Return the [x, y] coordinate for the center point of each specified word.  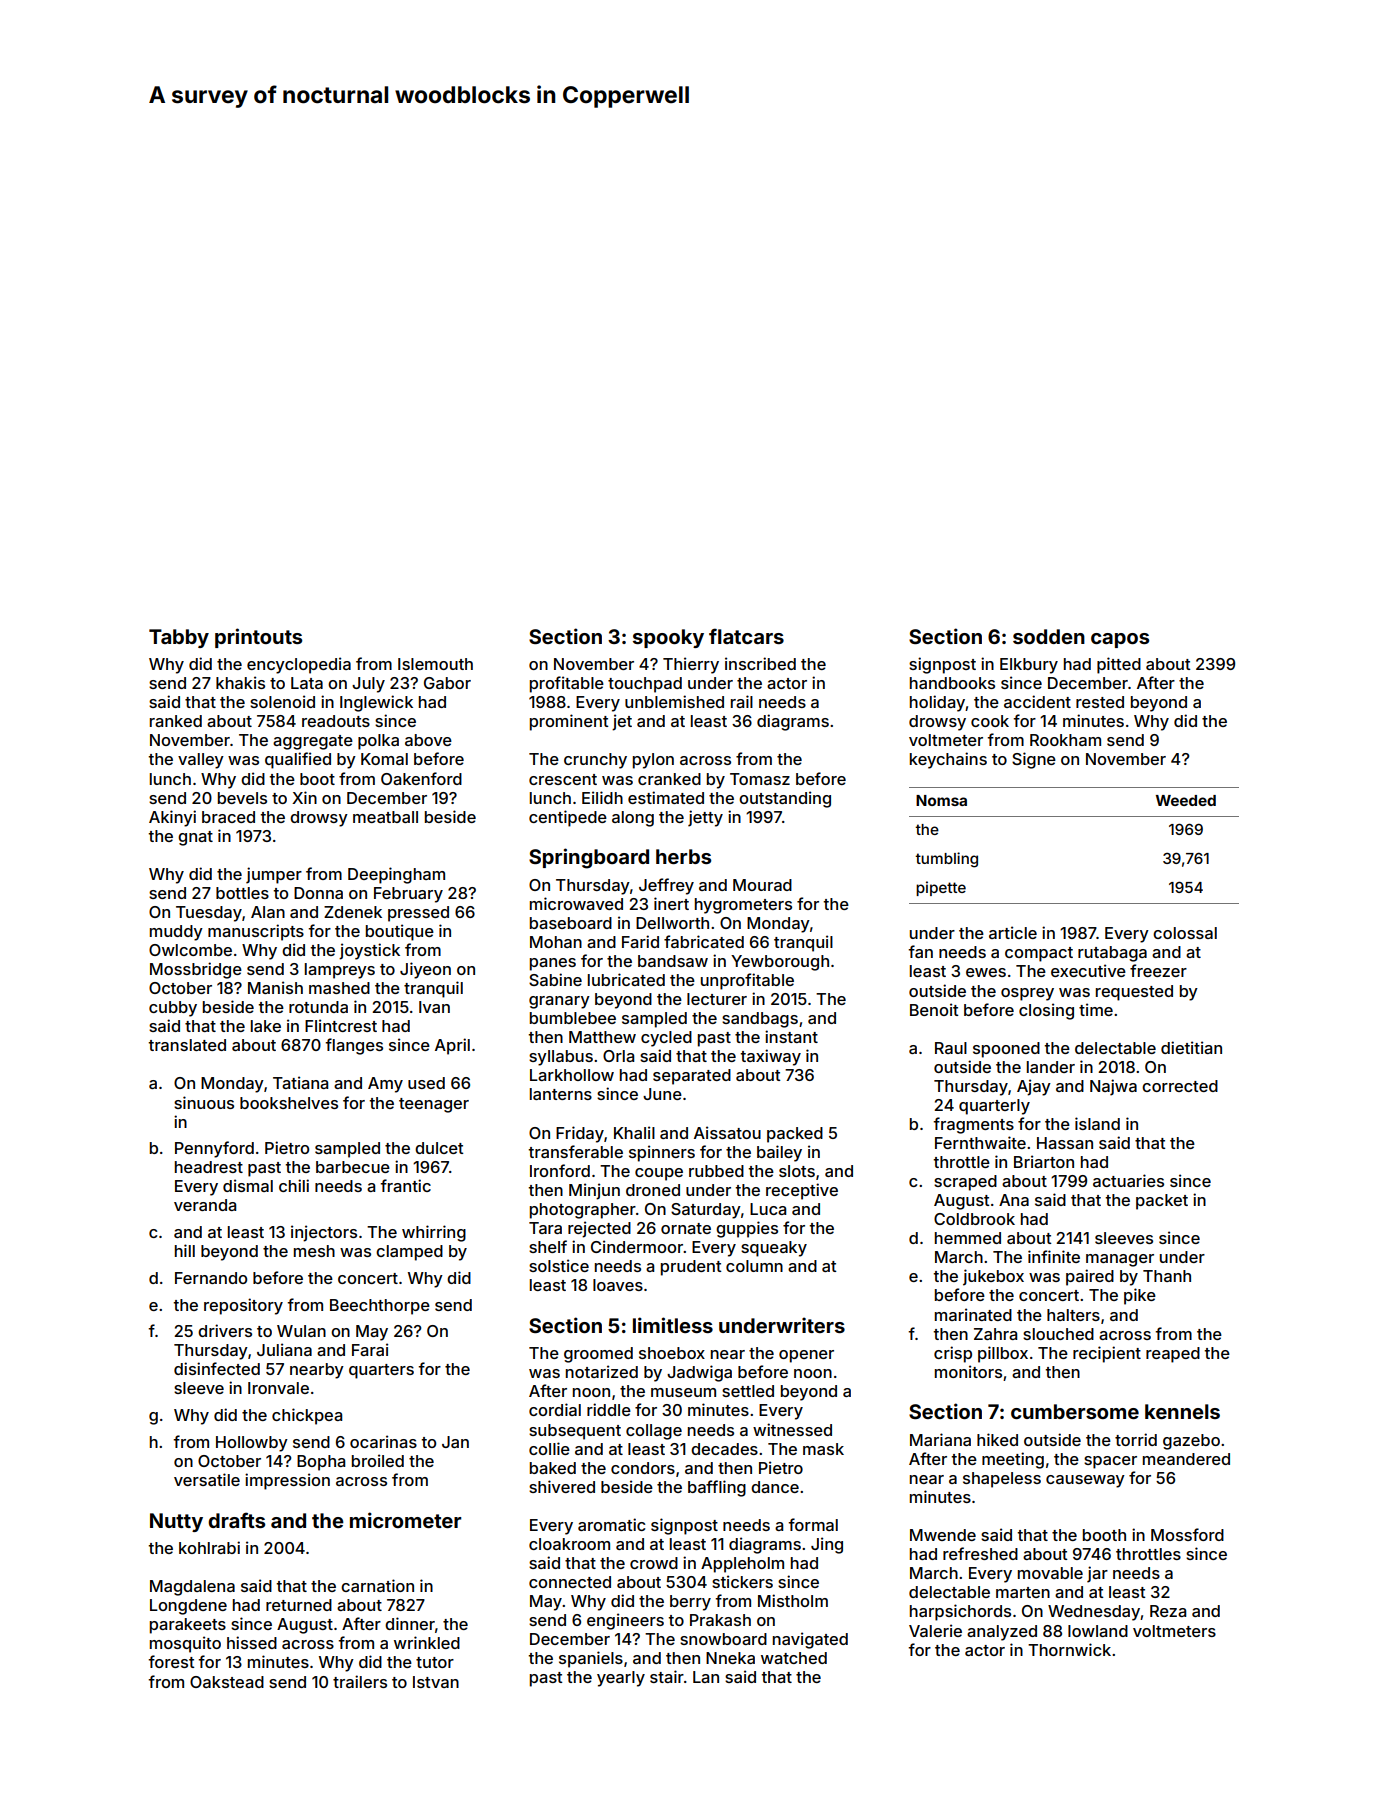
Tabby [179, 638]
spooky [668, 638]
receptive [802, 1191]
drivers [225, 1330]
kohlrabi [209, 1547]
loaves [618, 1285]
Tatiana [300, 1082]
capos [1120, 640]
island [1097, 1123]
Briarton [1044, 1161]
